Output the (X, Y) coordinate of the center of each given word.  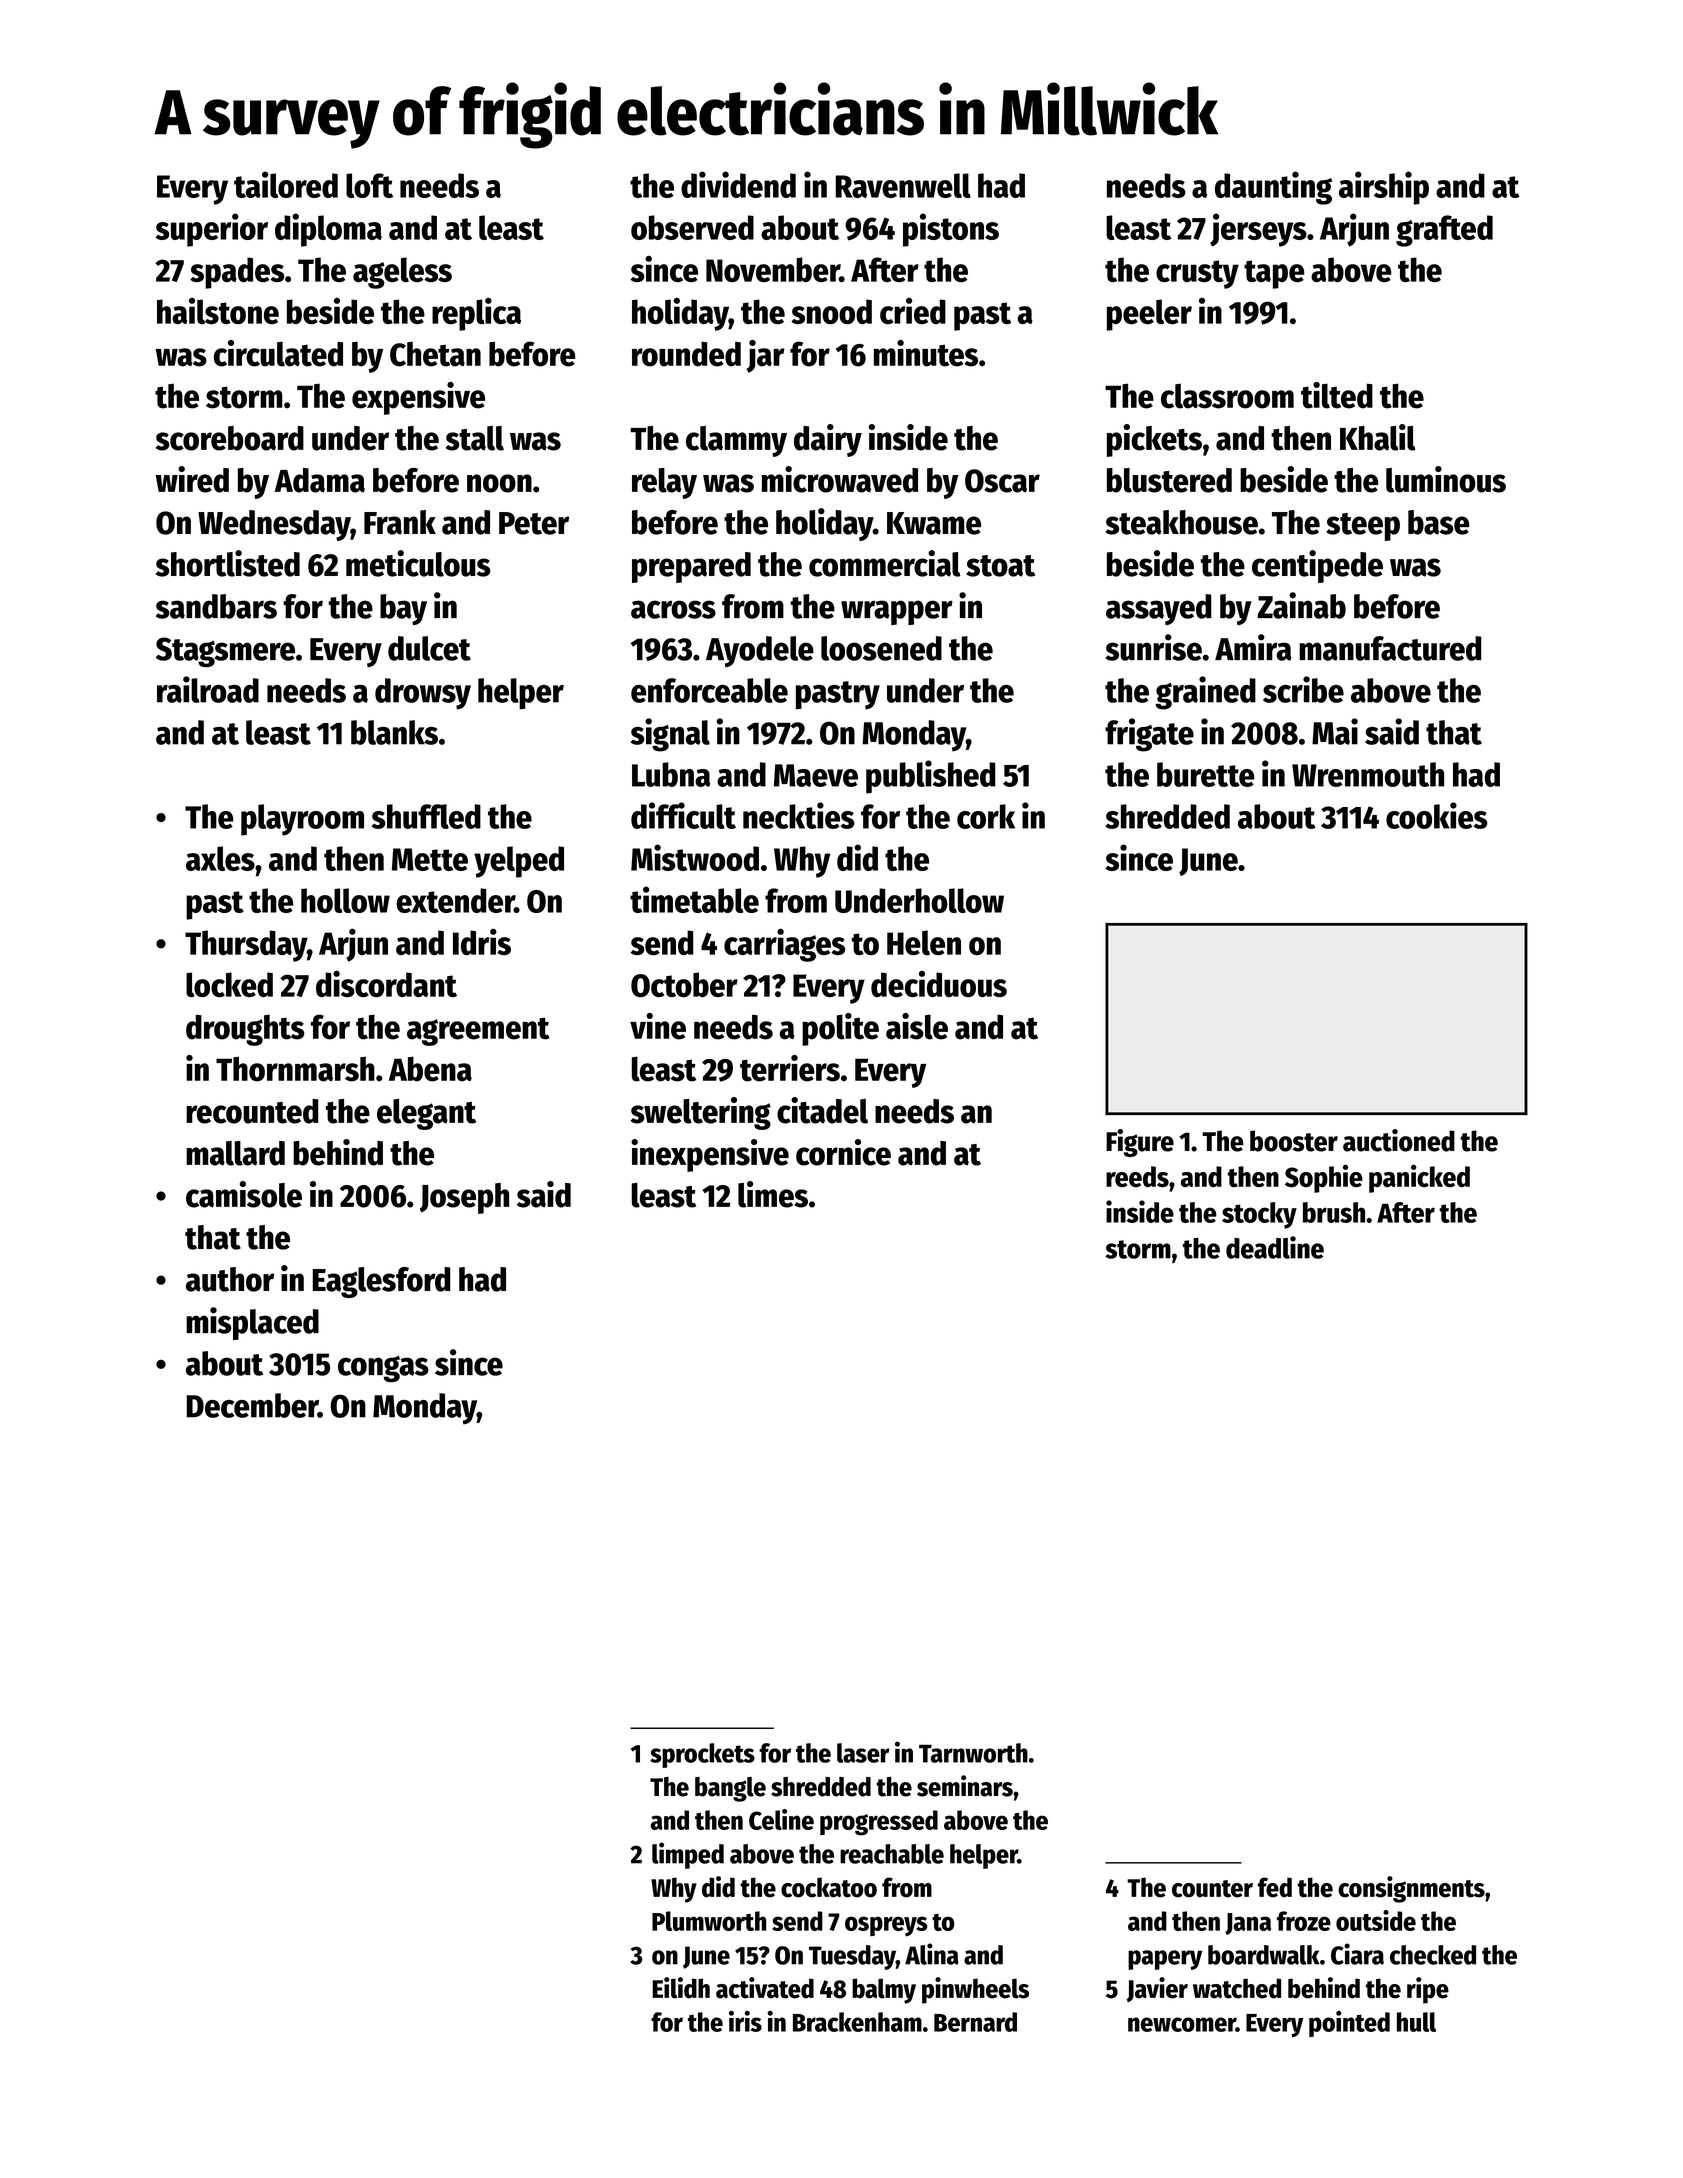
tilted (1337, 395)
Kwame (934, 523)
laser (863, 1753)
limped (688, 1855)
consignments (1411, 1889)
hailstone (218, 311)
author (230, 1279)
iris (745, 2021)
